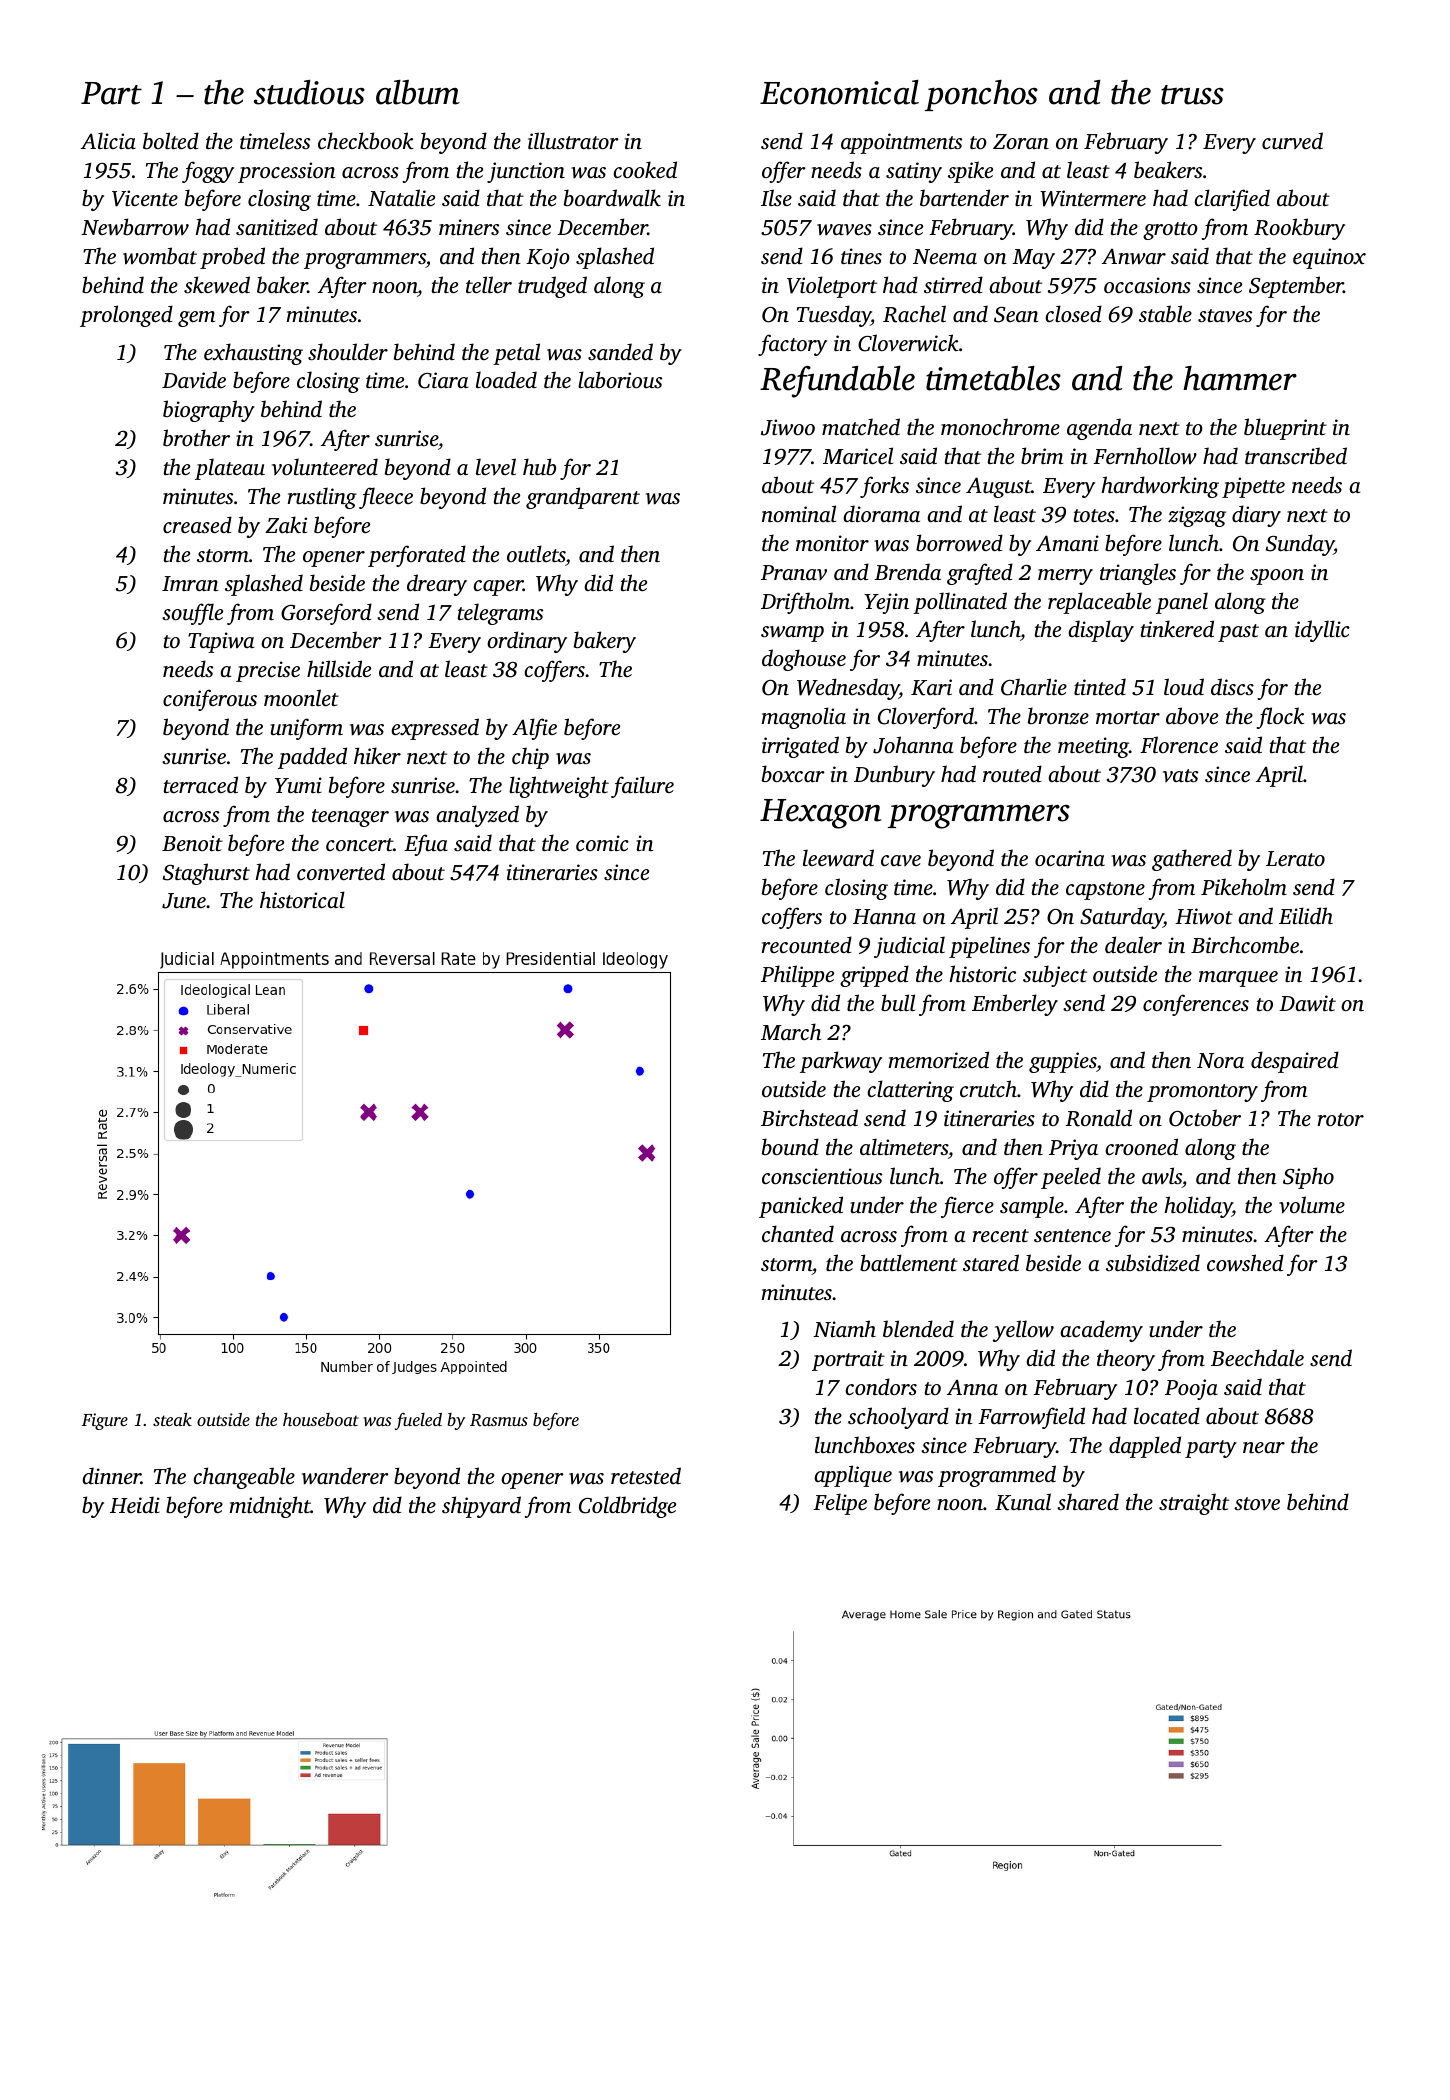 The image size is (1450, 2100). I want to click on hardworking, so click(1160, 487).
